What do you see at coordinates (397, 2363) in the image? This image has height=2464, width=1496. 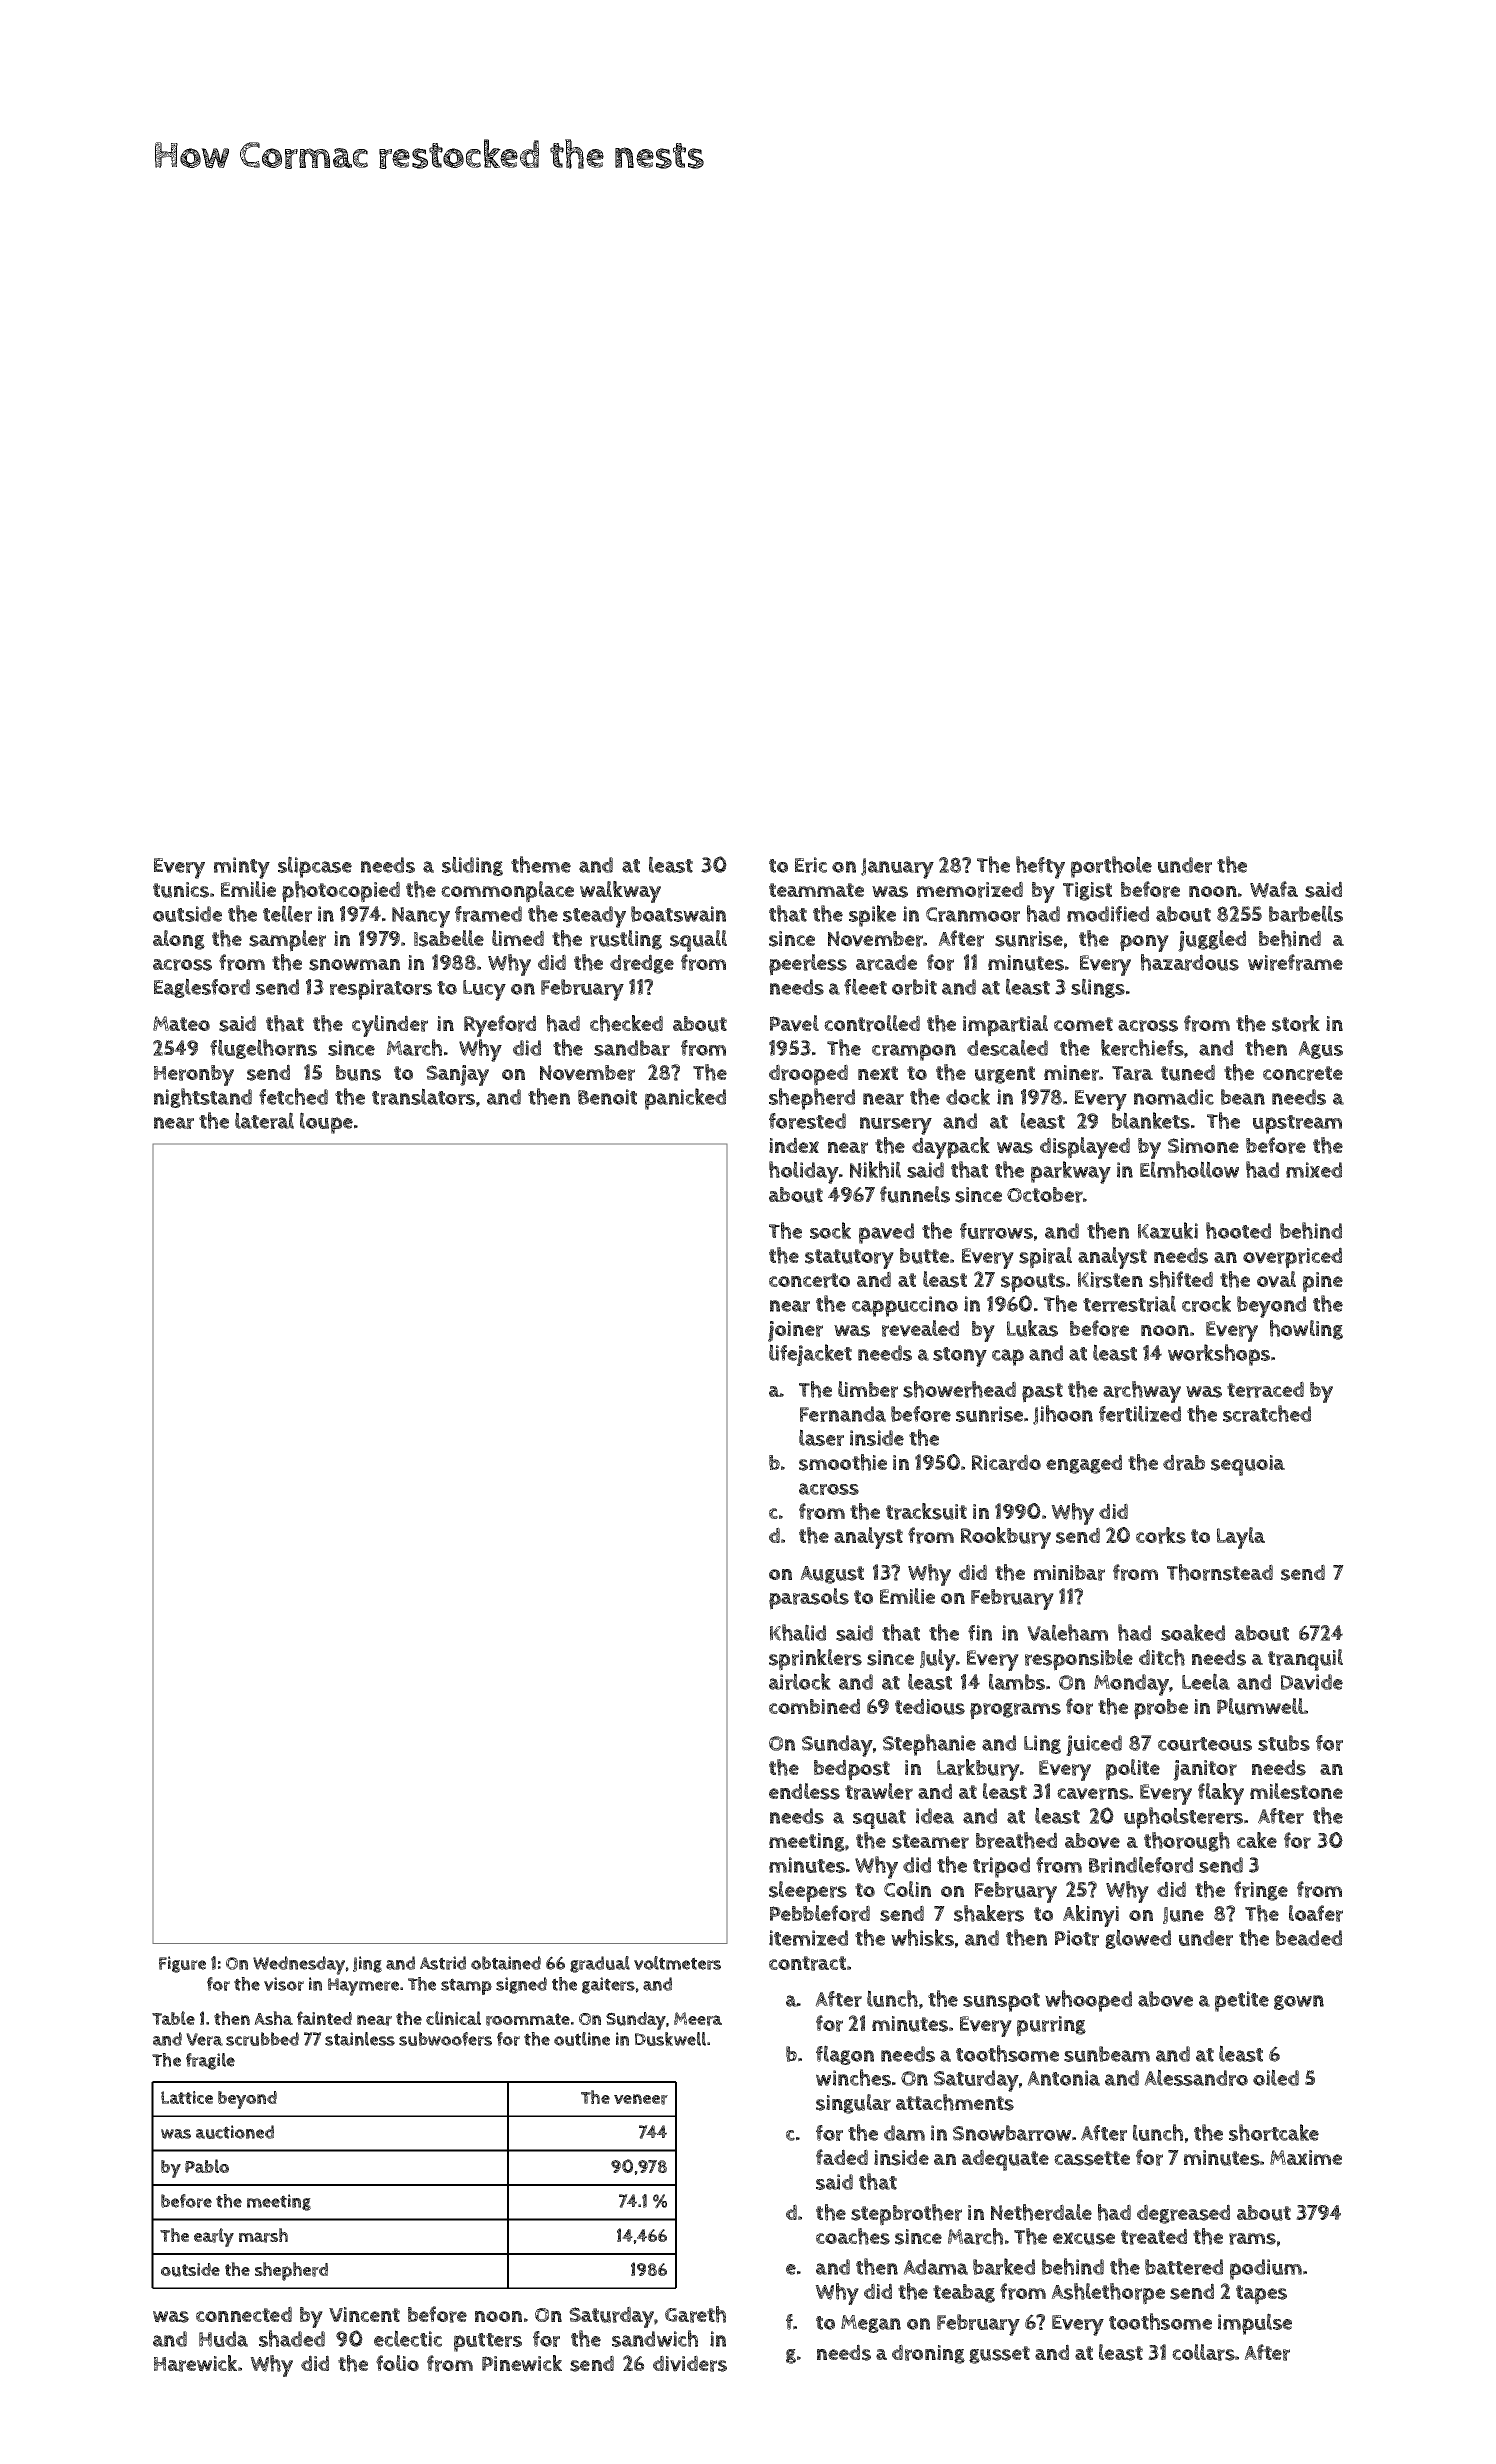 I see `folio` at bounding box center [397, 2363].
